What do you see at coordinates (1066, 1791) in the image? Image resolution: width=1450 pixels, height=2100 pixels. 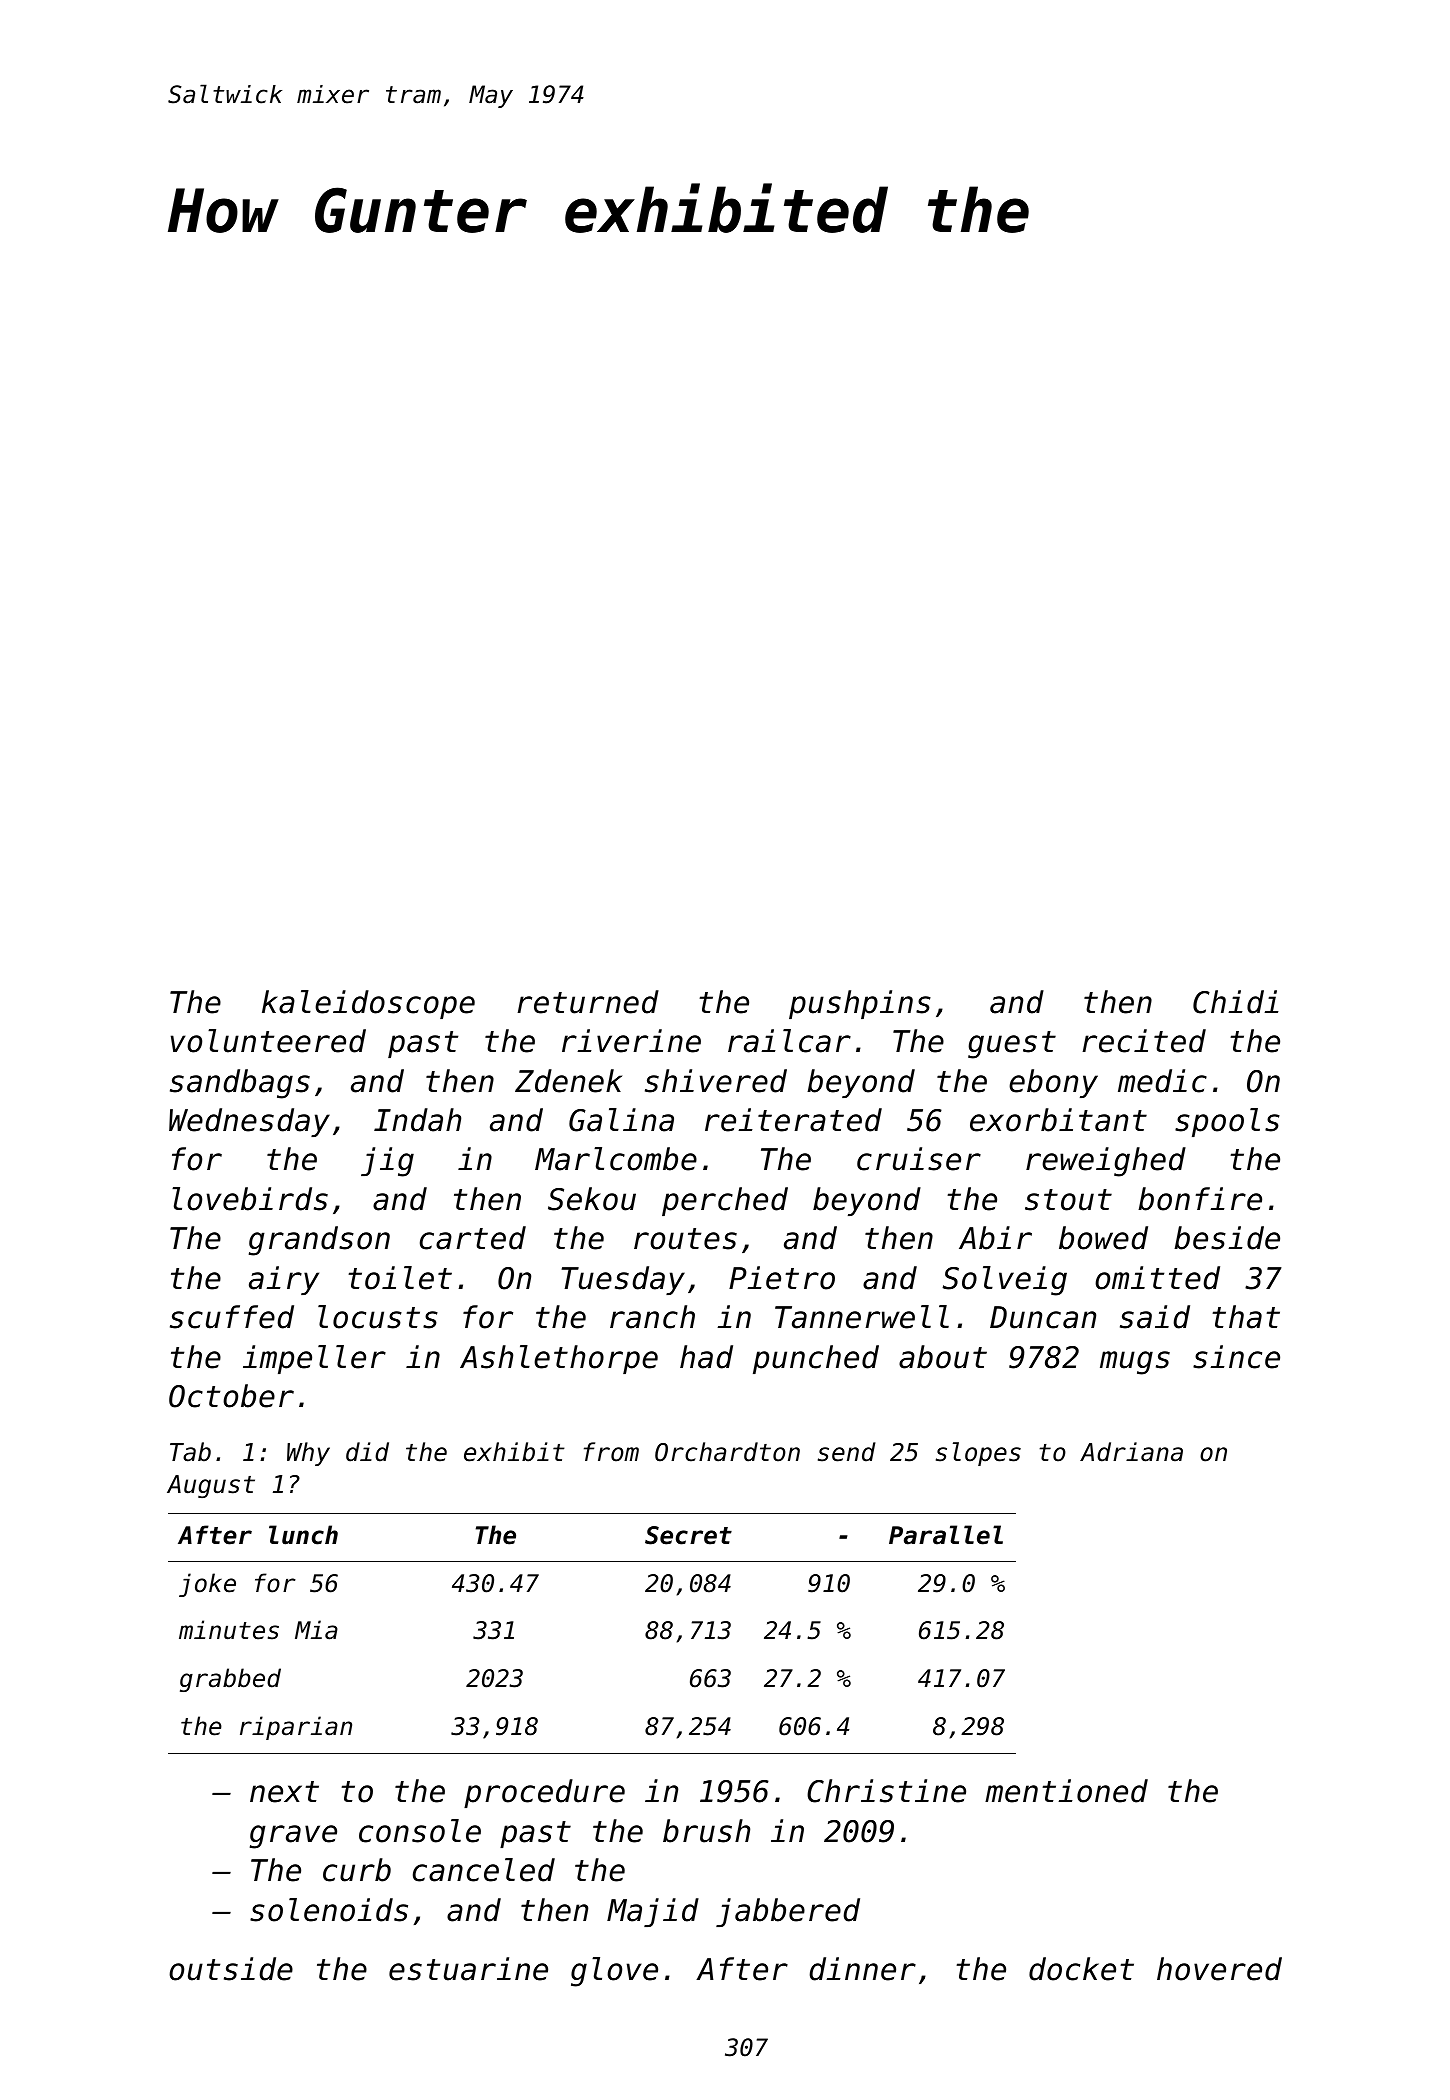 I see `mentioned` at bounding box center [1066, 1791].
